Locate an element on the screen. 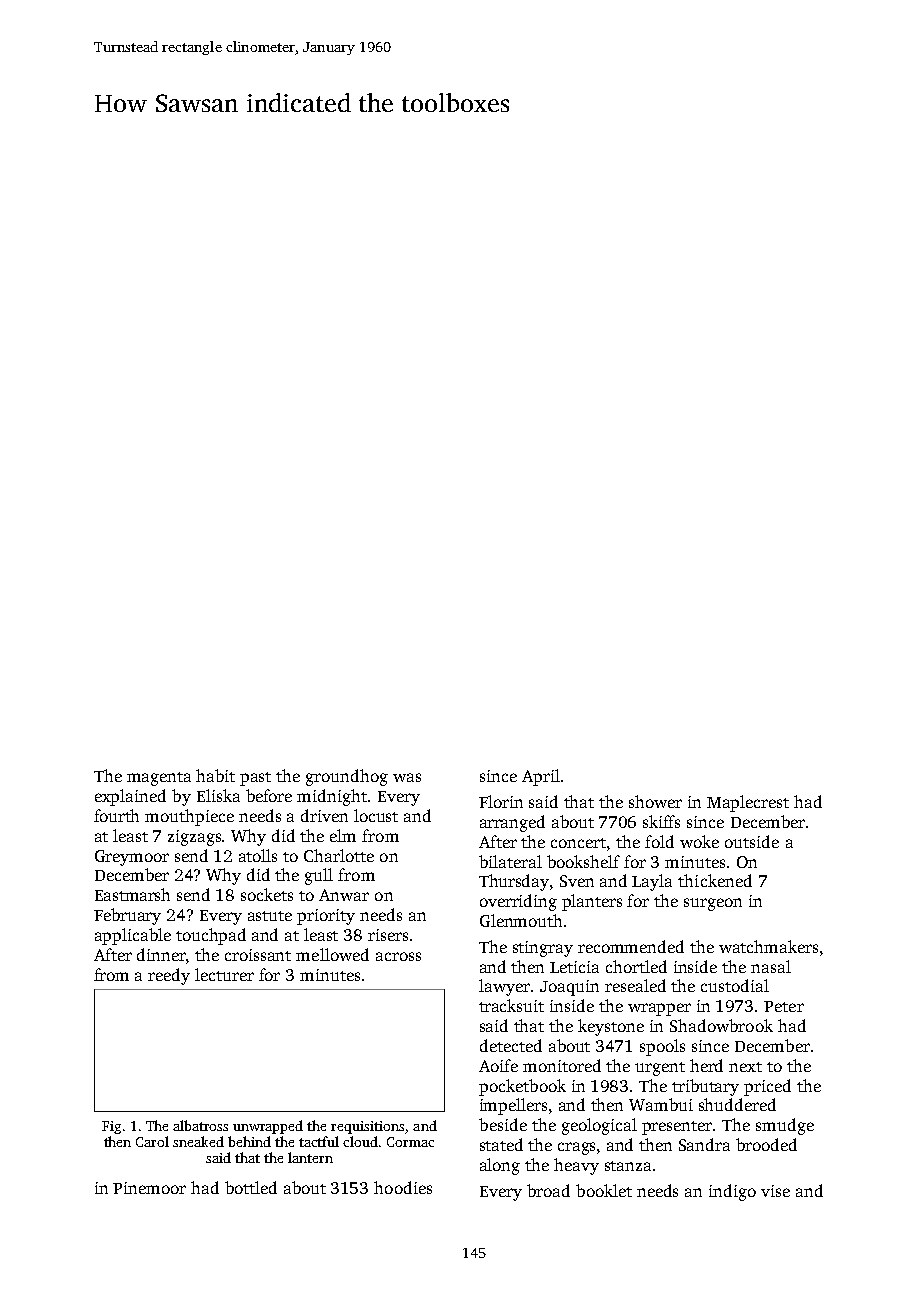 This screenshot has width=924, height=1308. shower is located at coordinates (655, 801).
